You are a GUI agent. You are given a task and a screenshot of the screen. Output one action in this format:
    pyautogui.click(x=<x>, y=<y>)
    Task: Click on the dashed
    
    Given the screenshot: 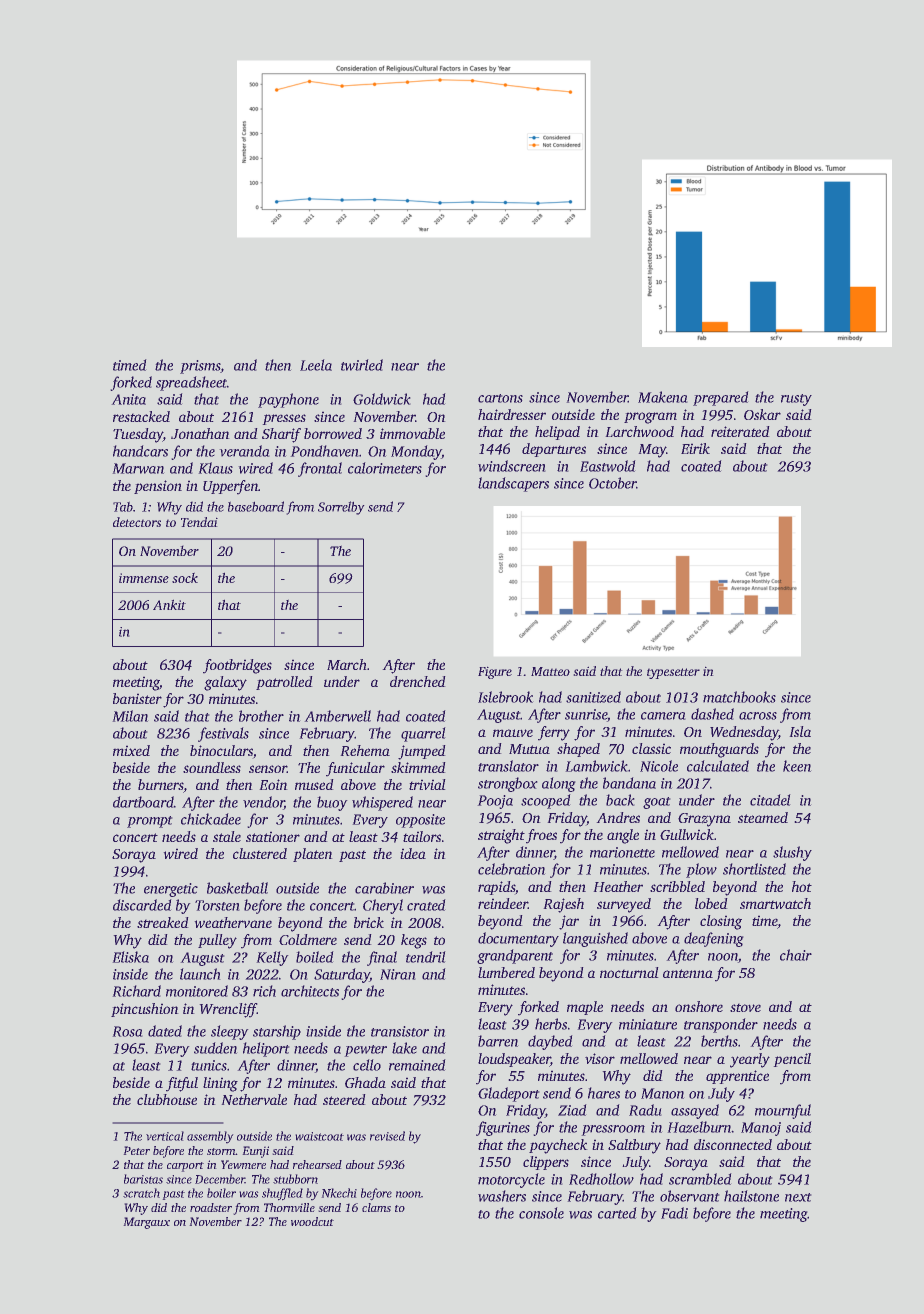 What is the action you would take?
    pyautogui.click(x=712, y=714)
